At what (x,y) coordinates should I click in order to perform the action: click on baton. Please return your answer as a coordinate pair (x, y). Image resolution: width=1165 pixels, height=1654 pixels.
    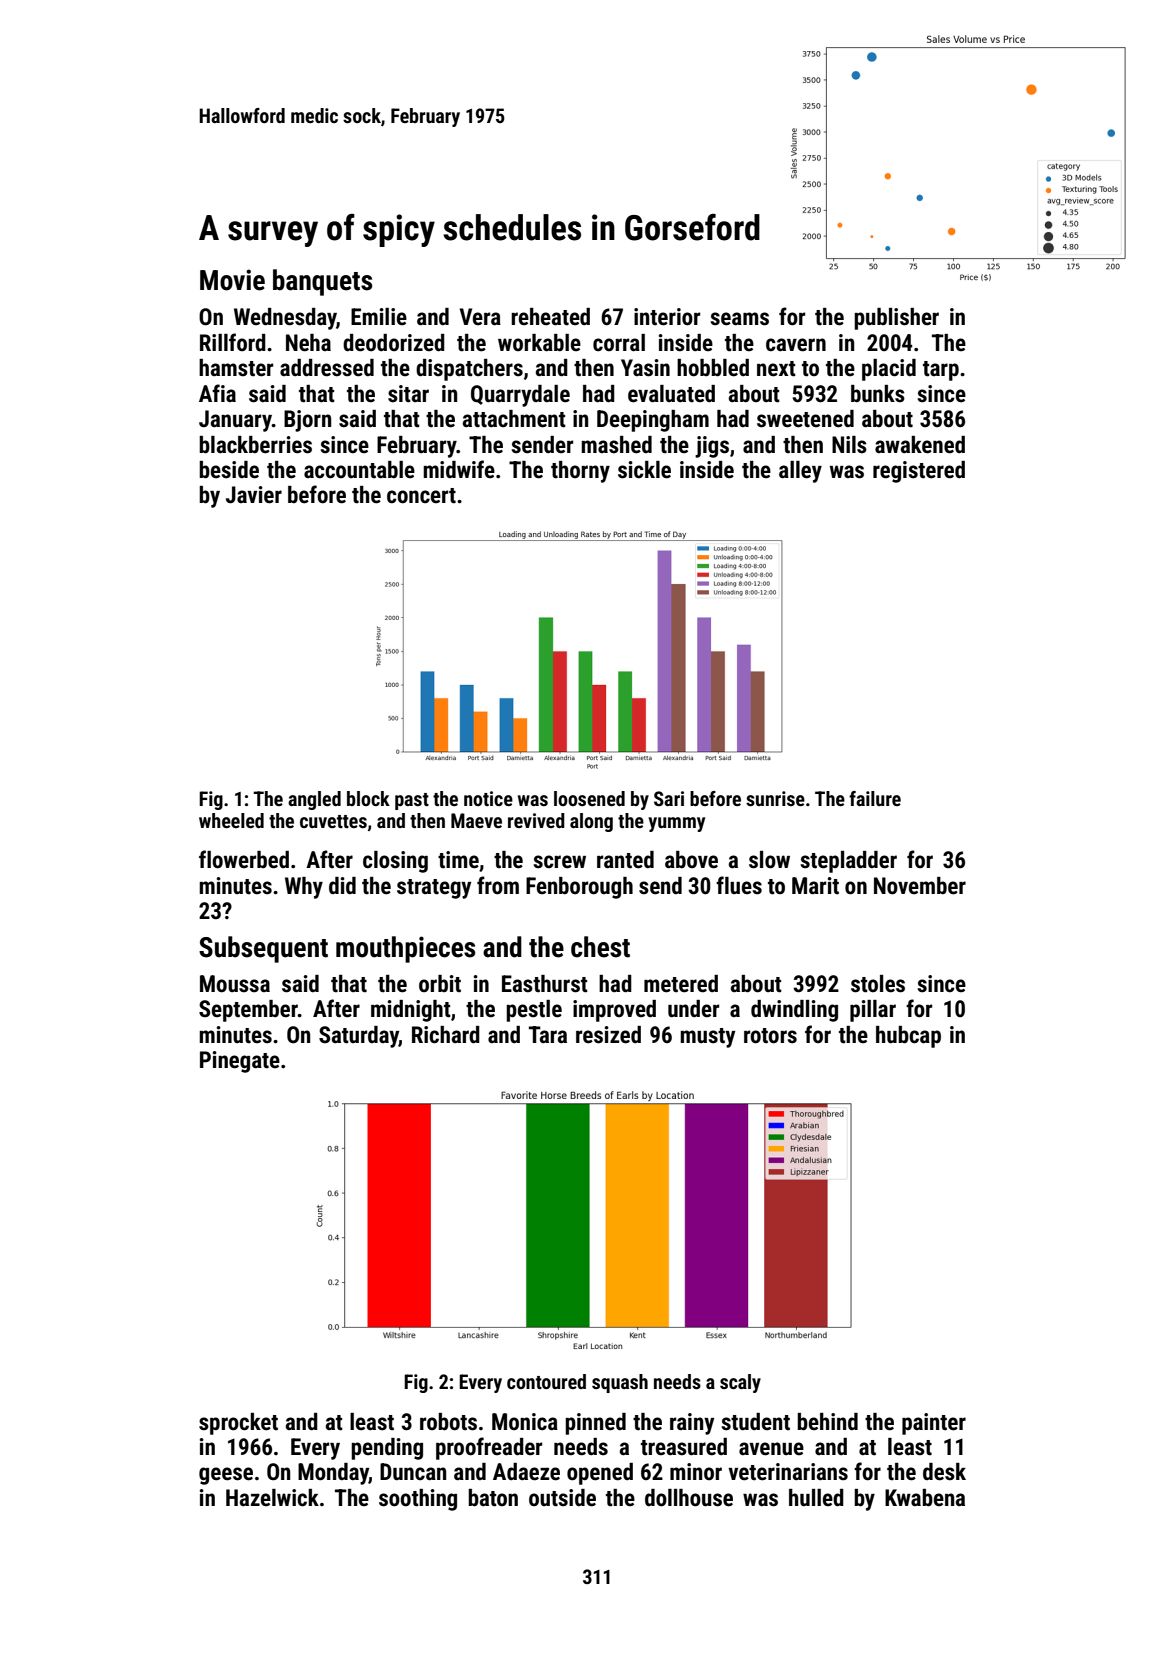
    Looking at the image, I should click on (493, 1498).
